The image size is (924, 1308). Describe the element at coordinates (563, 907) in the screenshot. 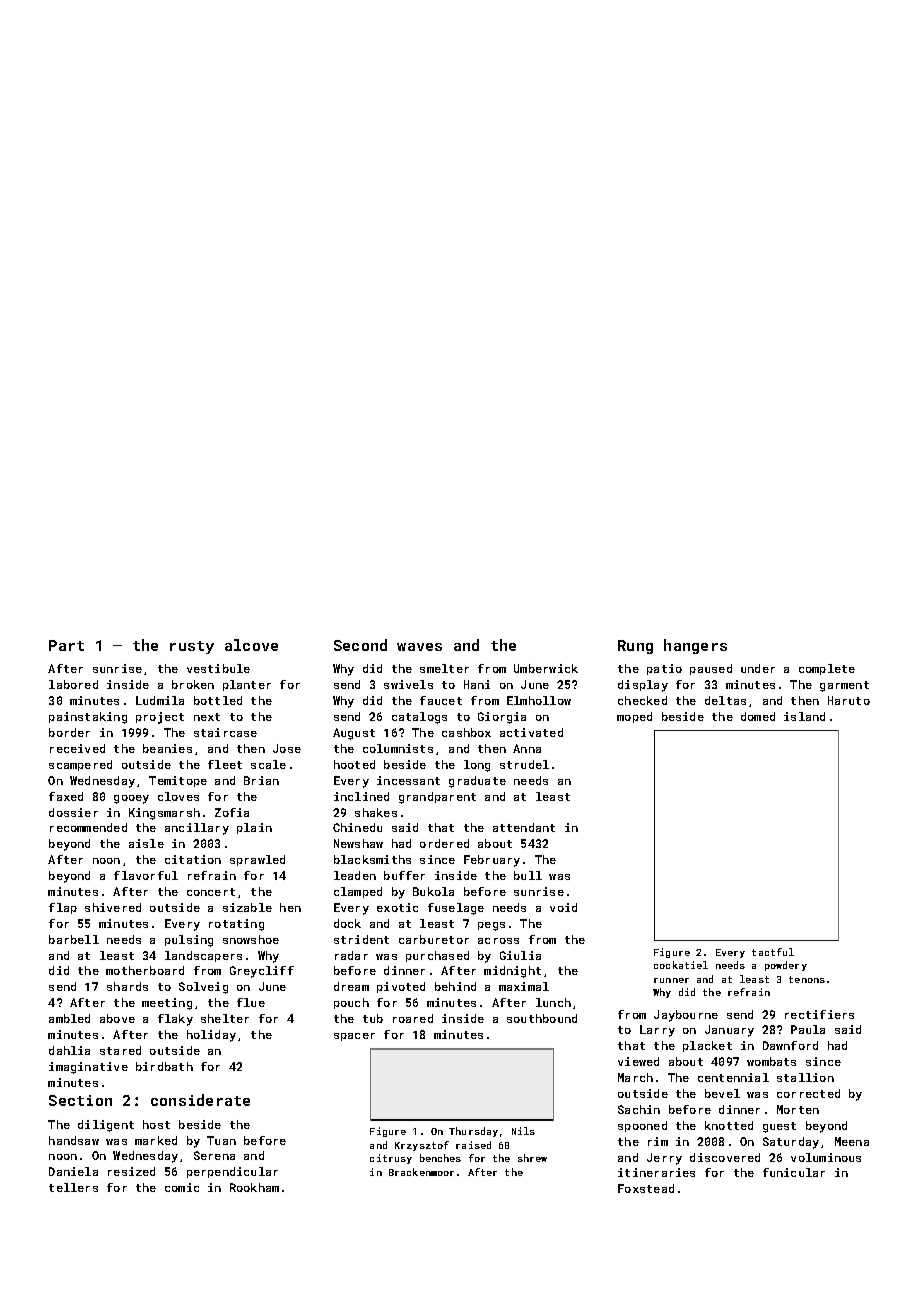

I see `void` at that location.
